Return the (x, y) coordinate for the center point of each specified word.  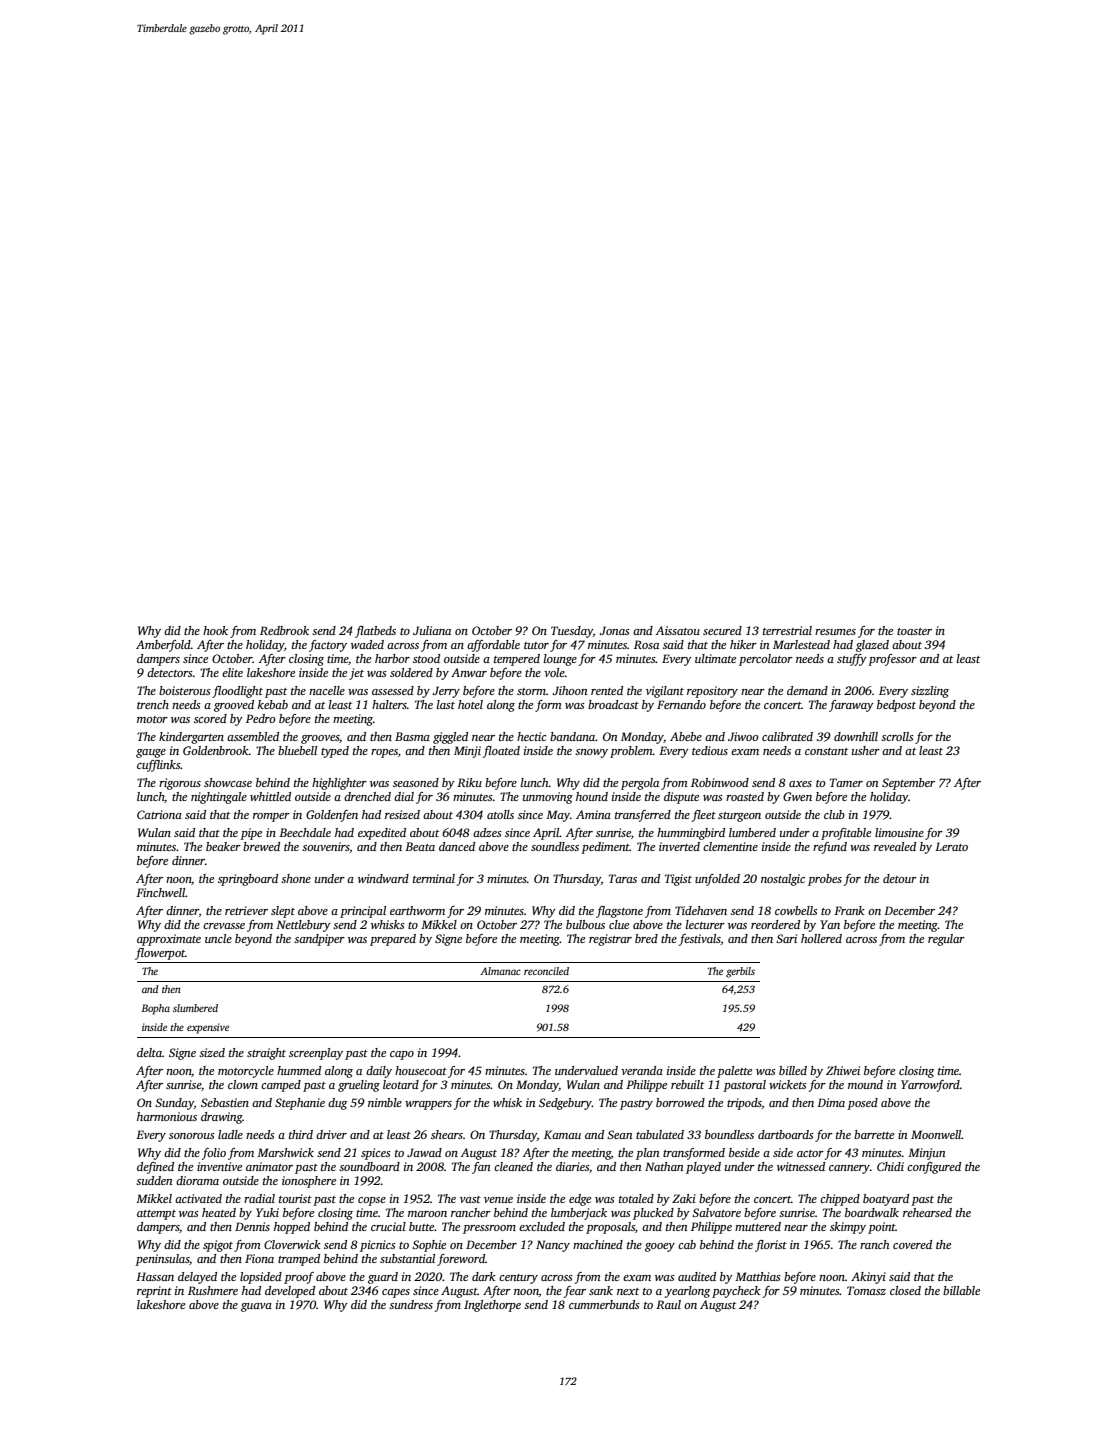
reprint (154, 1292)
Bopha (155, 1009)
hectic (532, 736)
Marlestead (801, 644)
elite (232, 672)
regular (946, 940)
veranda (642, 1070)
